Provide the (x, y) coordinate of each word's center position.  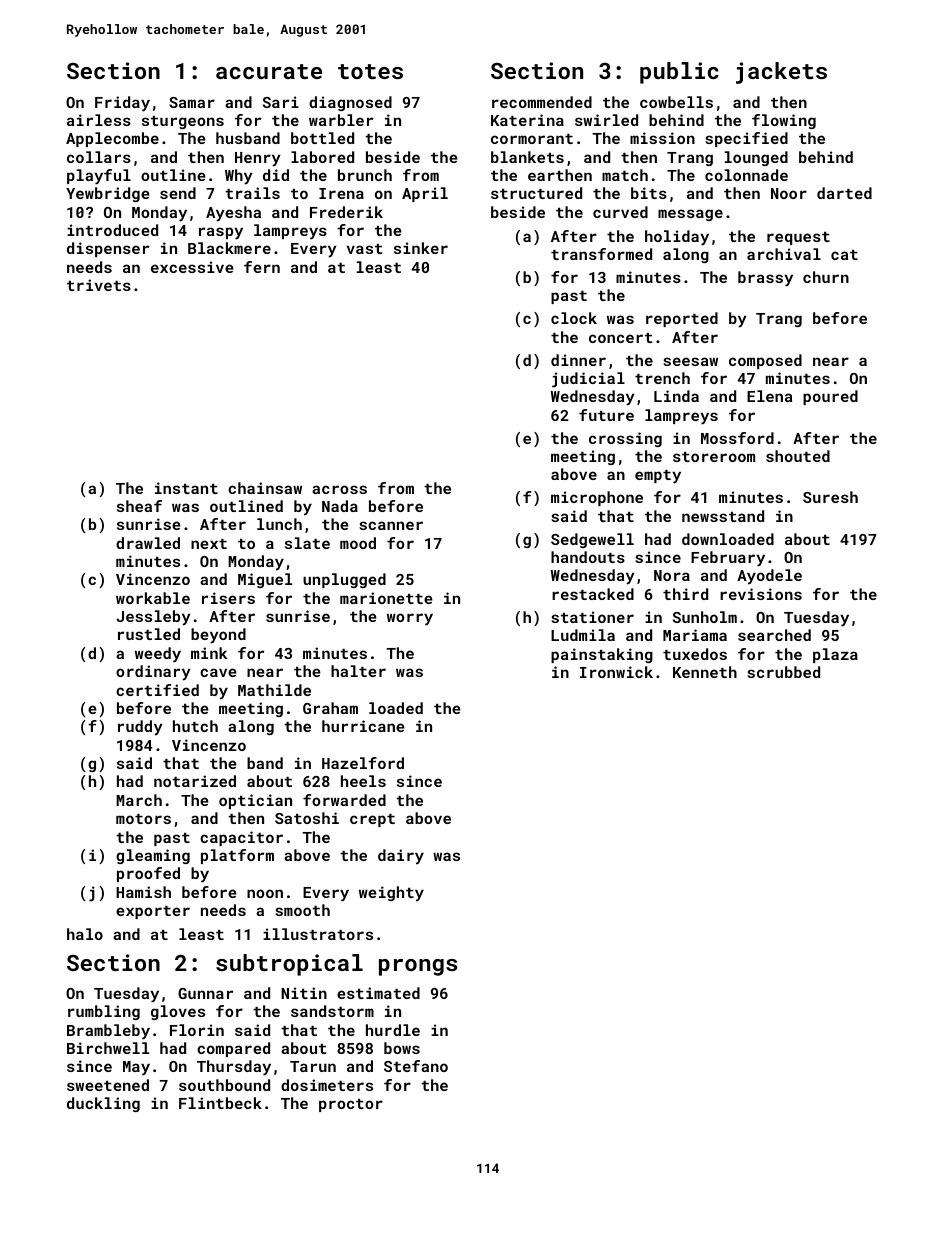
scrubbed (783, 672)
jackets (781, 73)
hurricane (363, 726)
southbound (224, 1085)
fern (262, 267)
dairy (401, 857)
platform (237, 856)
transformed (601, 254)
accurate (269, 71)
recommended (542, 102)
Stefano (416, 1066)
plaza (835, 655)
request (798, 238)
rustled (149, 634)
